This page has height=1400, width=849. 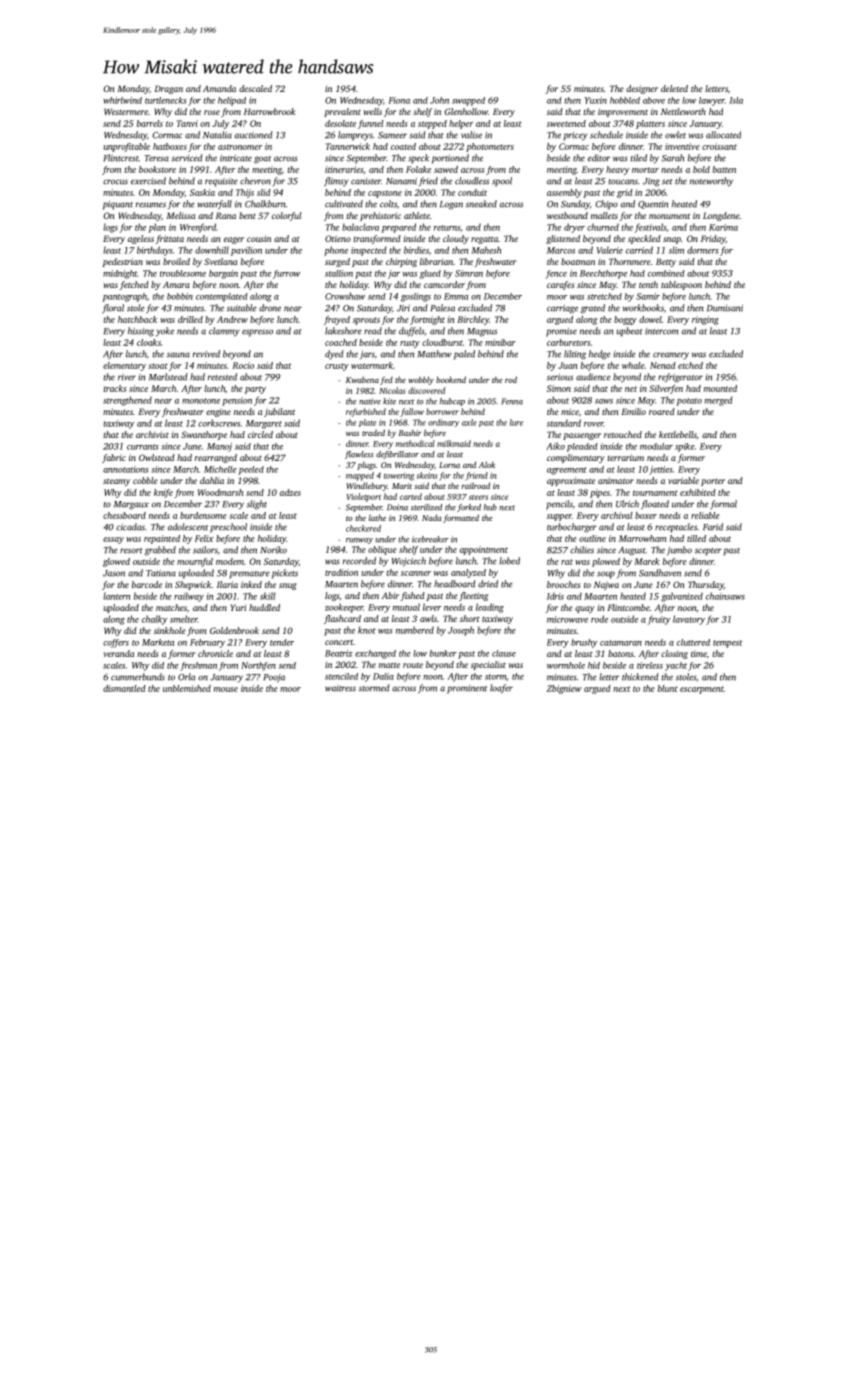 I want to click on peeled, so click(x=251, y=470).
